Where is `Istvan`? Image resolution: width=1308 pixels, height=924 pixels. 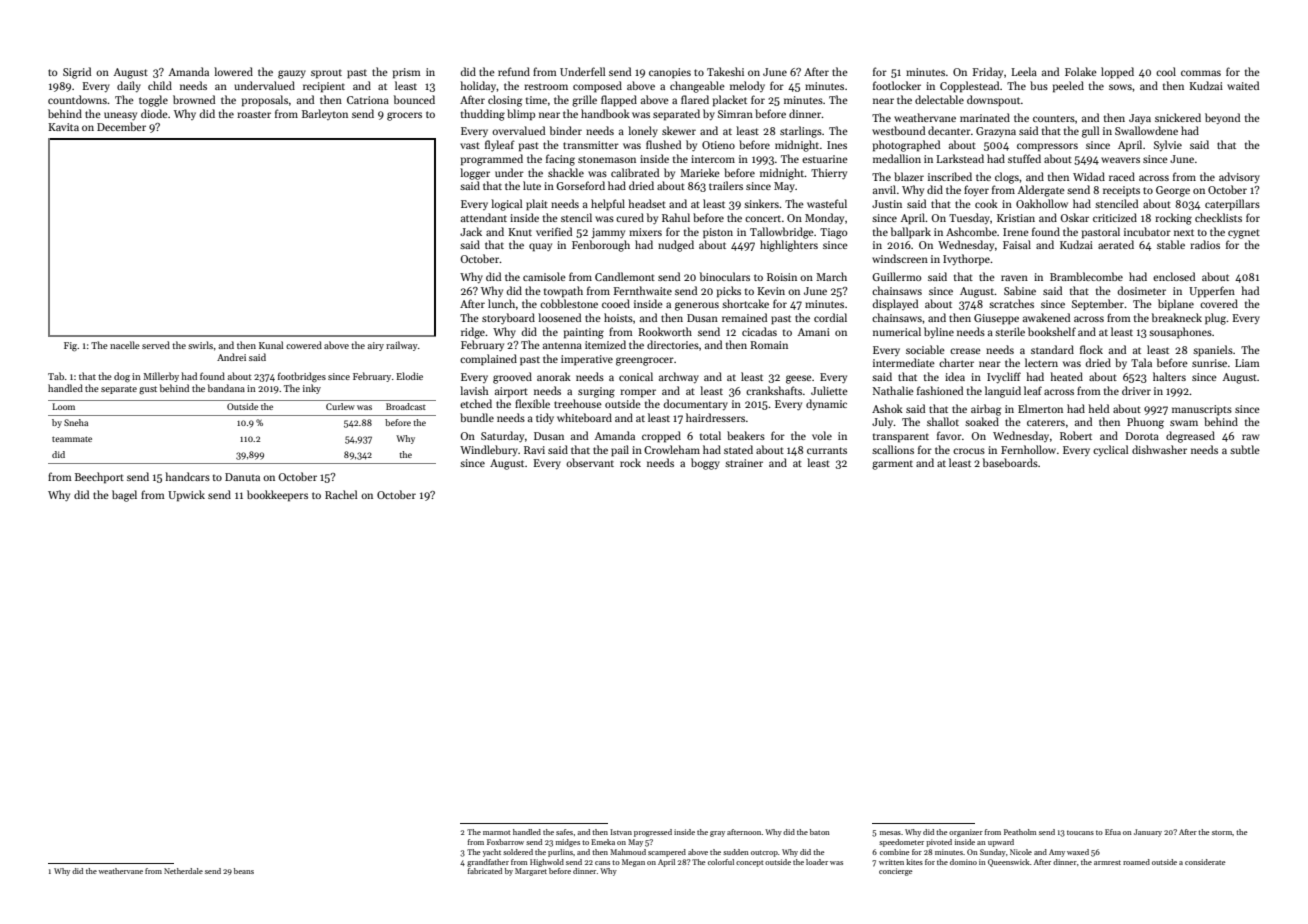 Istvan is located at coordinates (621, 832).
